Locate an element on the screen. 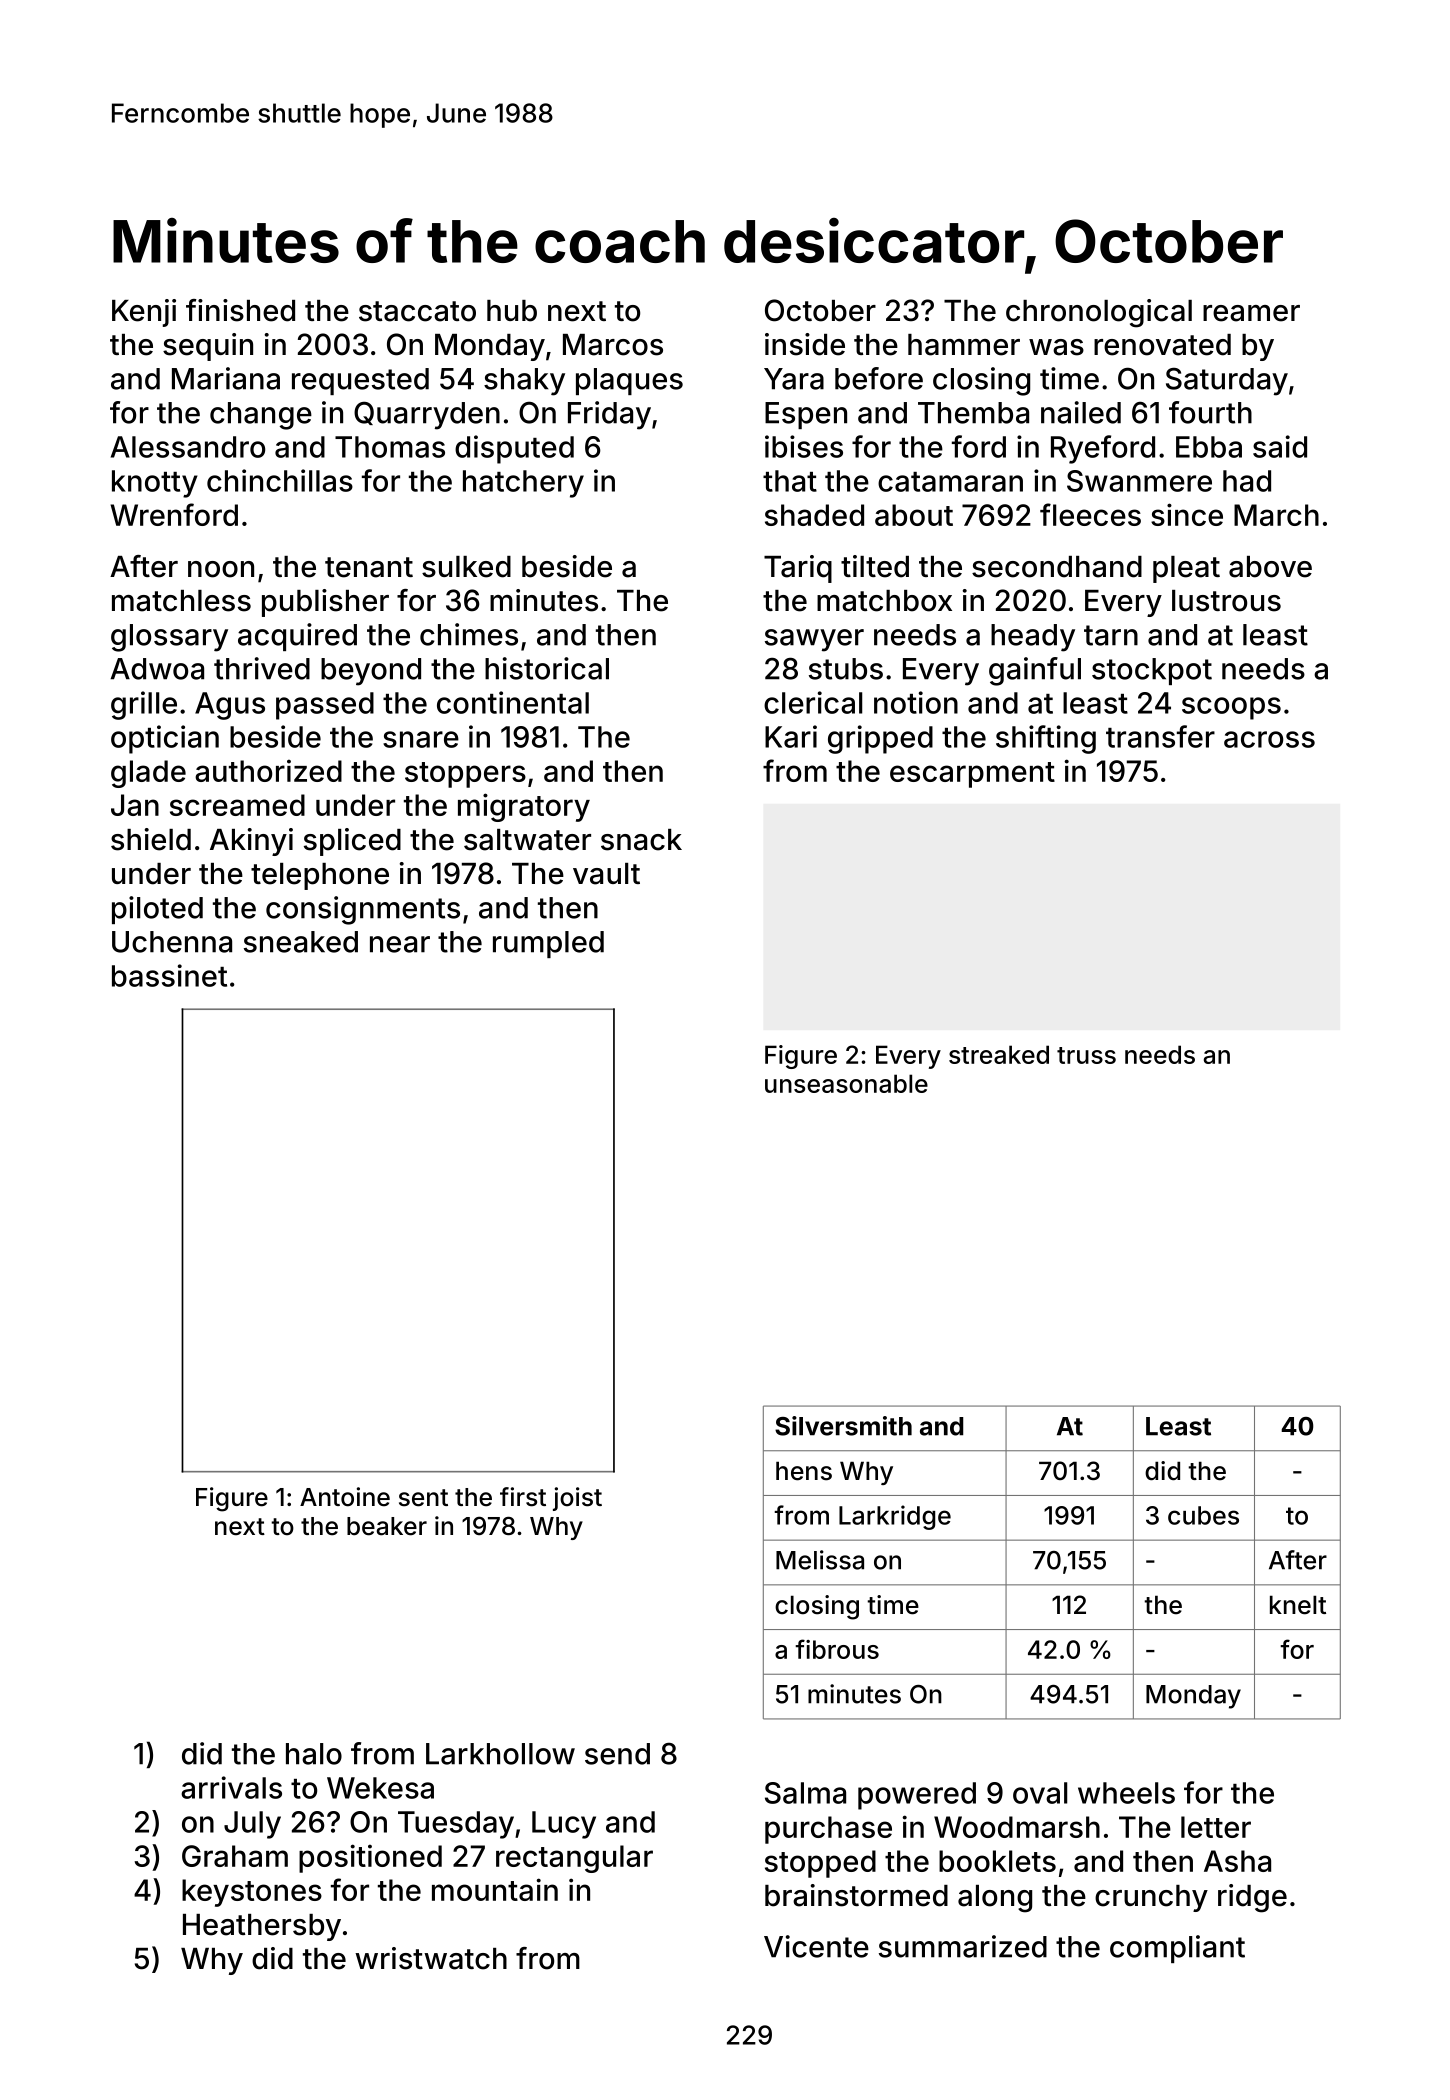 Image resolution: width=1450 pixels, height=2100 pixels. Heathersby is located at coordinates (262, 1927).
